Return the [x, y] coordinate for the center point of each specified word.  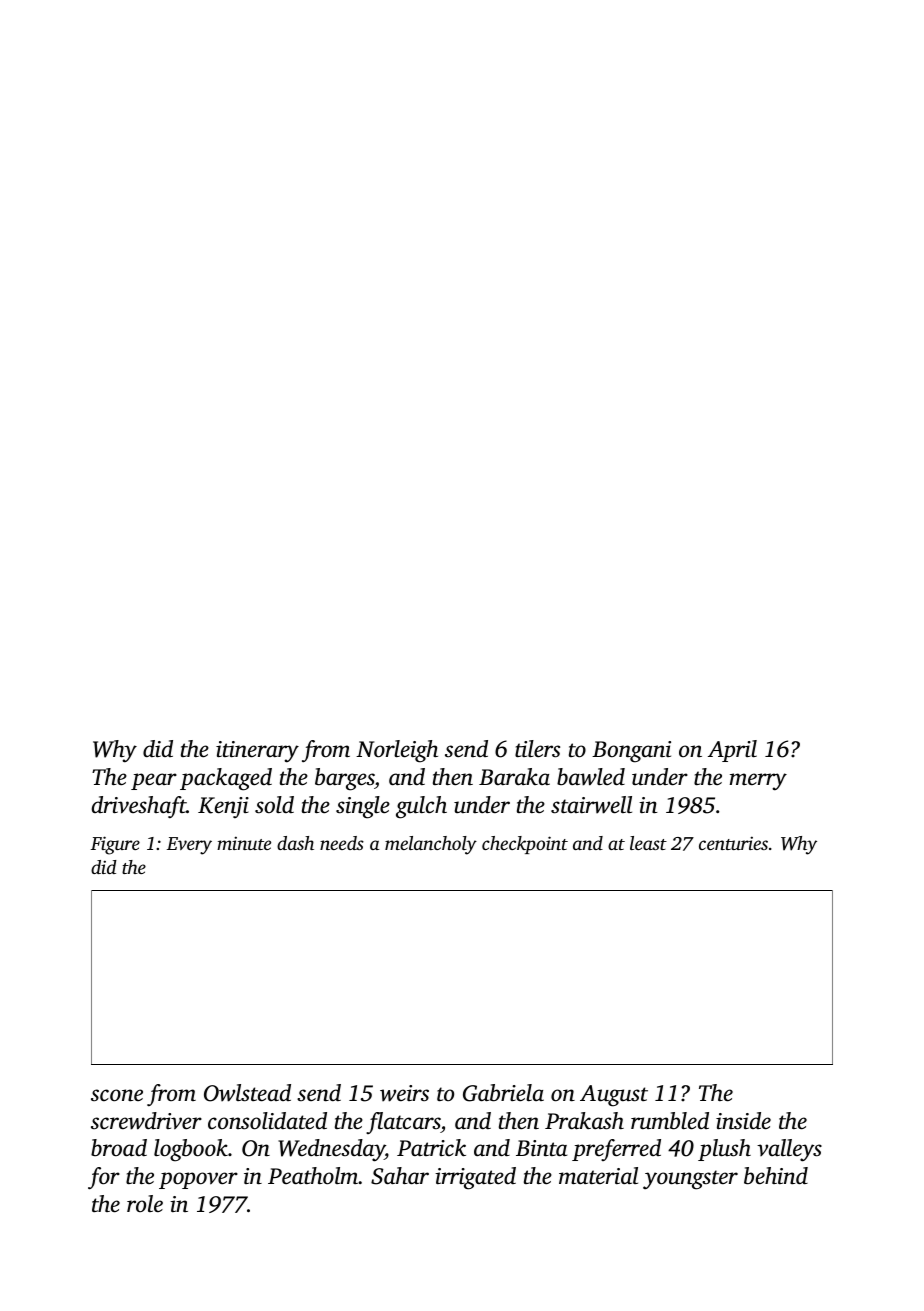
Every [189, 846]
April [732, 751]
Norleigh [397, 751]
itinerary [257, 752]
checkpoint [525, 845]
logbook [191, 1150]
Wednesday [331, 1150]
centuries [733, 843]
